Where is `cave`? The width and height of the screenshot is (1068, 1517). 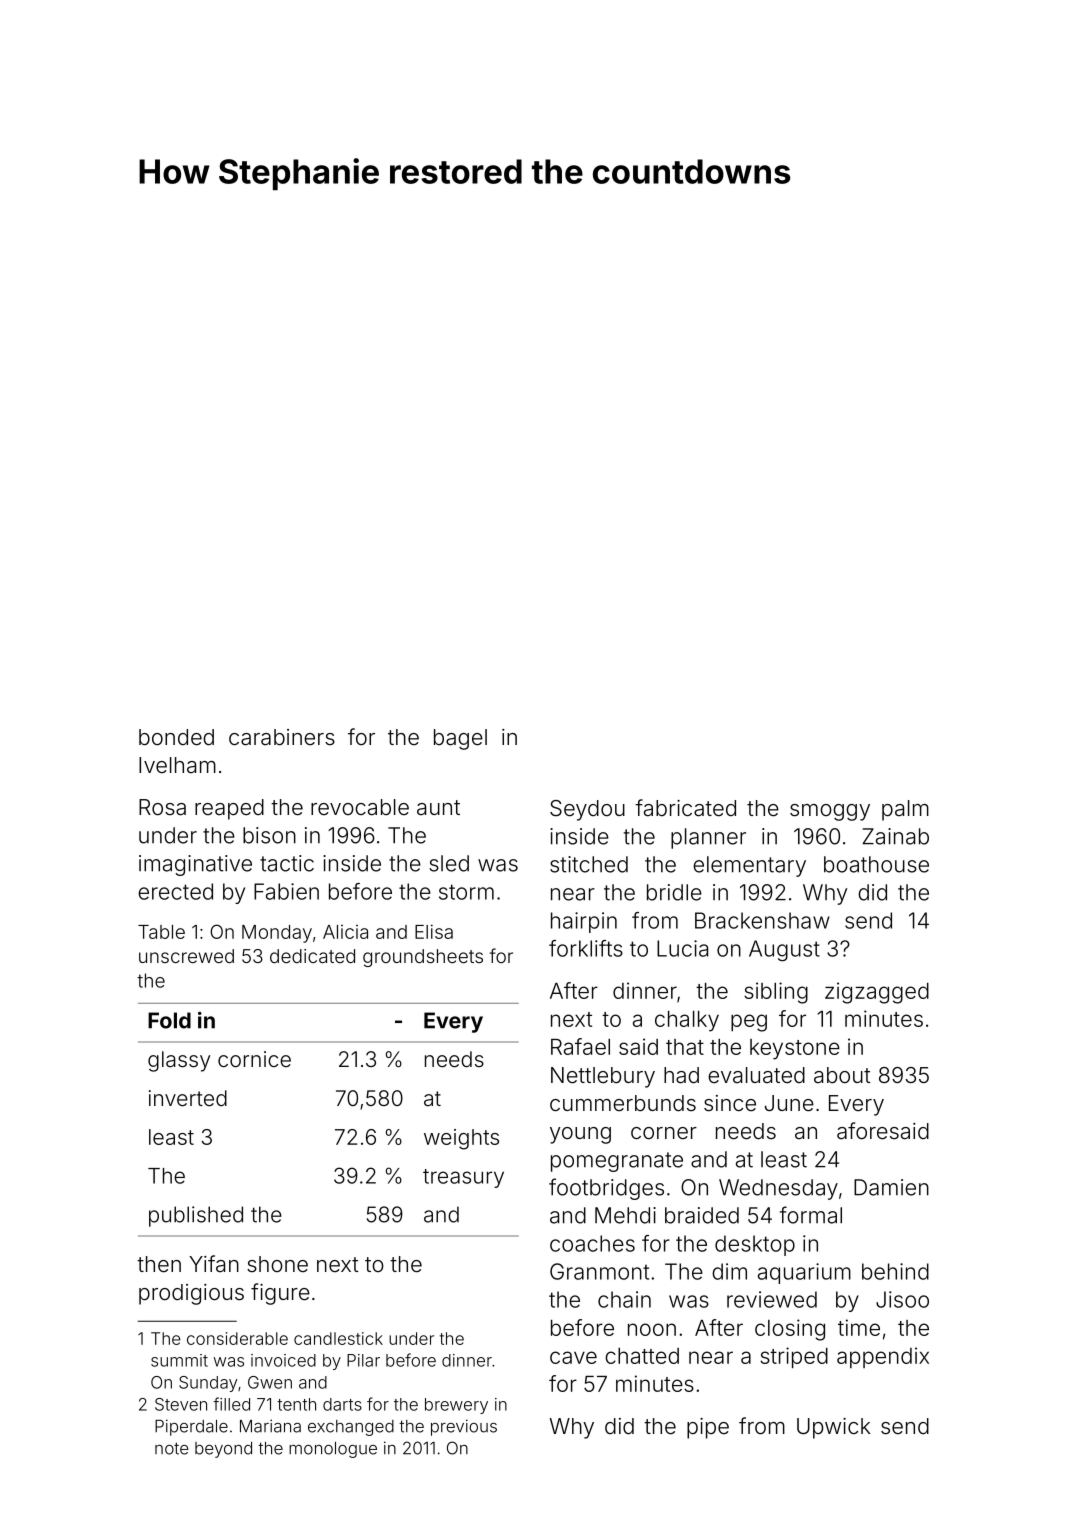 cave is located at coordinates (573, 1357).
